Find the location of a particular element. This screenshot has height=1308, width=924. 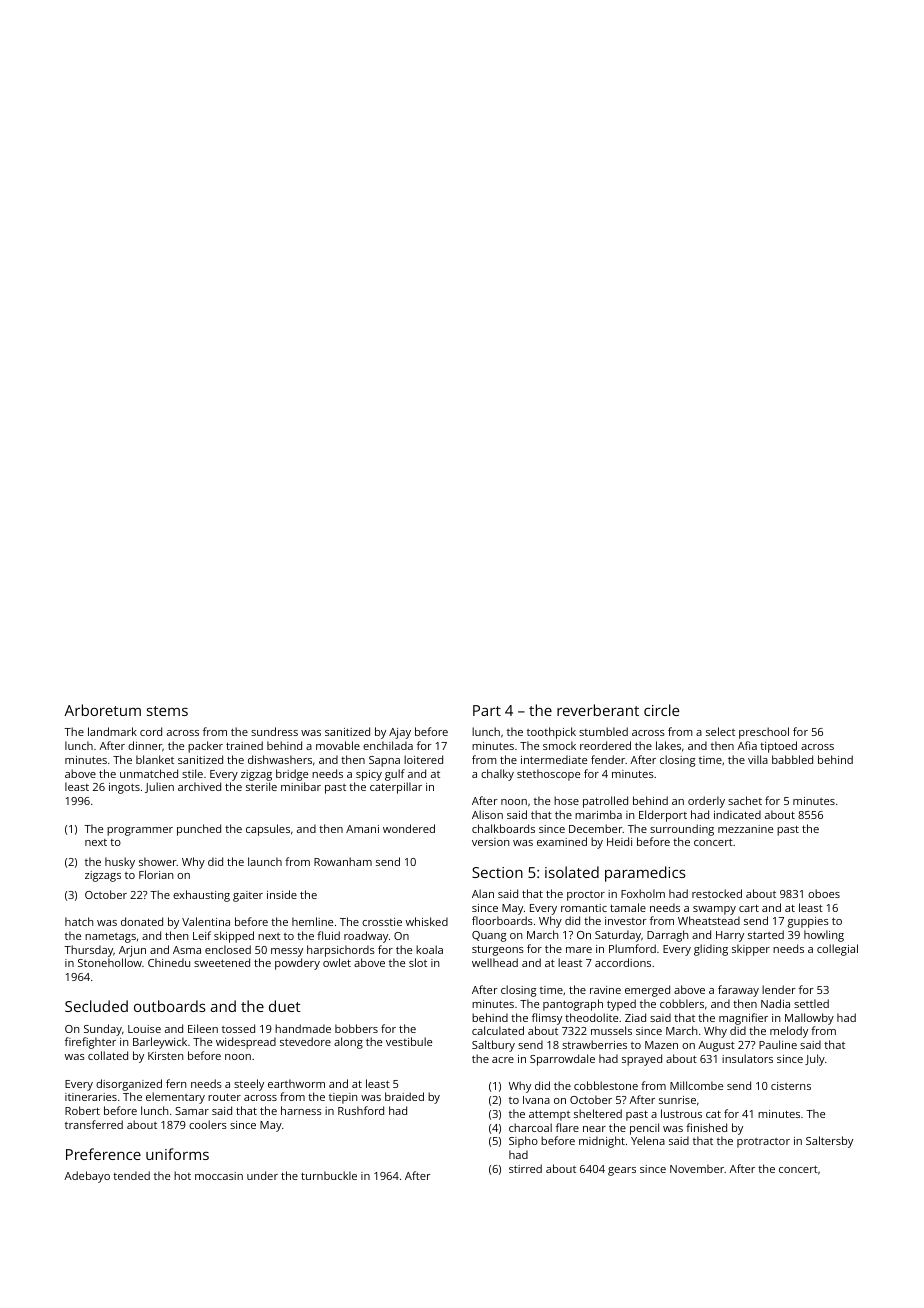

stethoscope is located at coordinates (548, 775).
